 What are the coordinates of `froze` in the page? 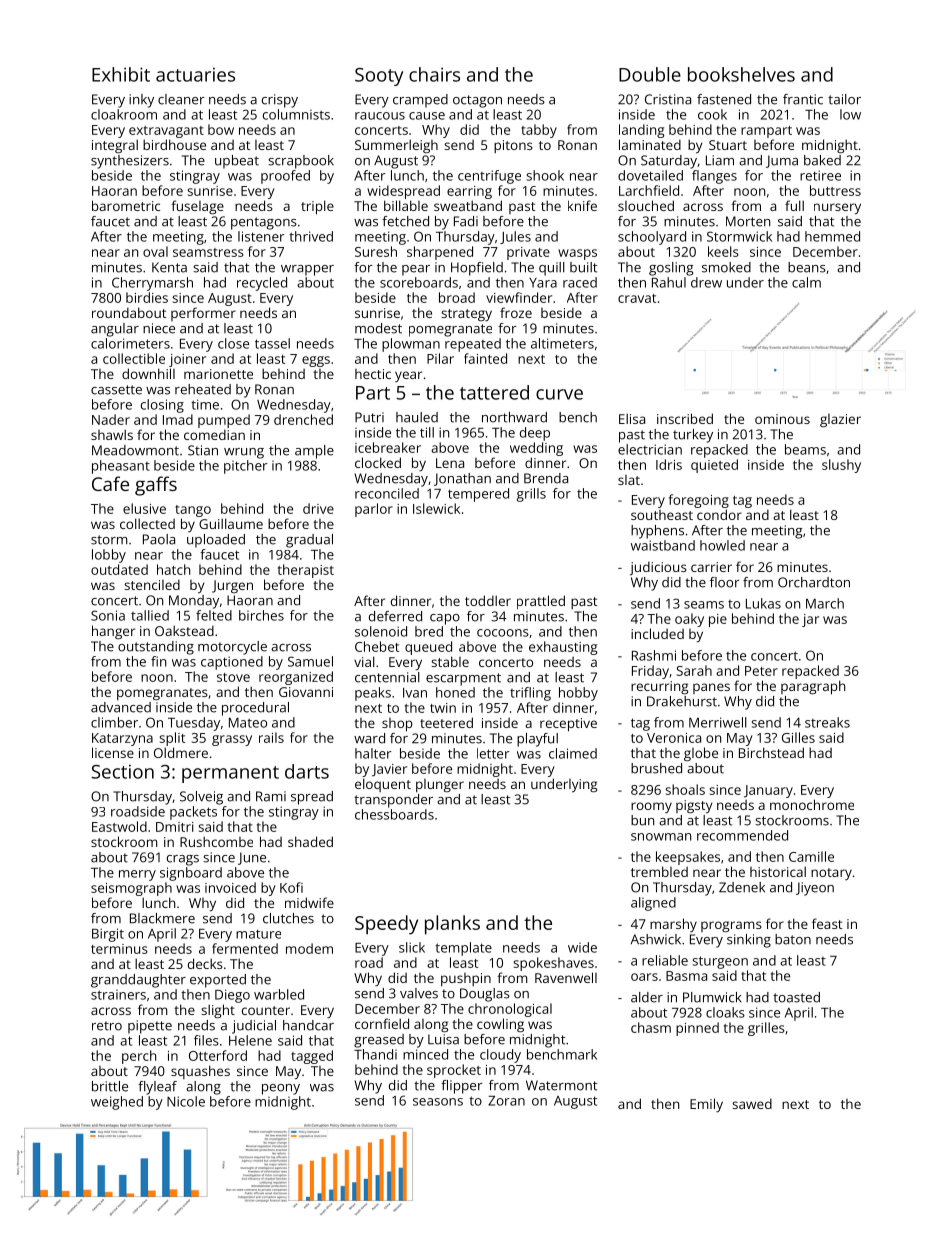 It's located at (516, 312).
